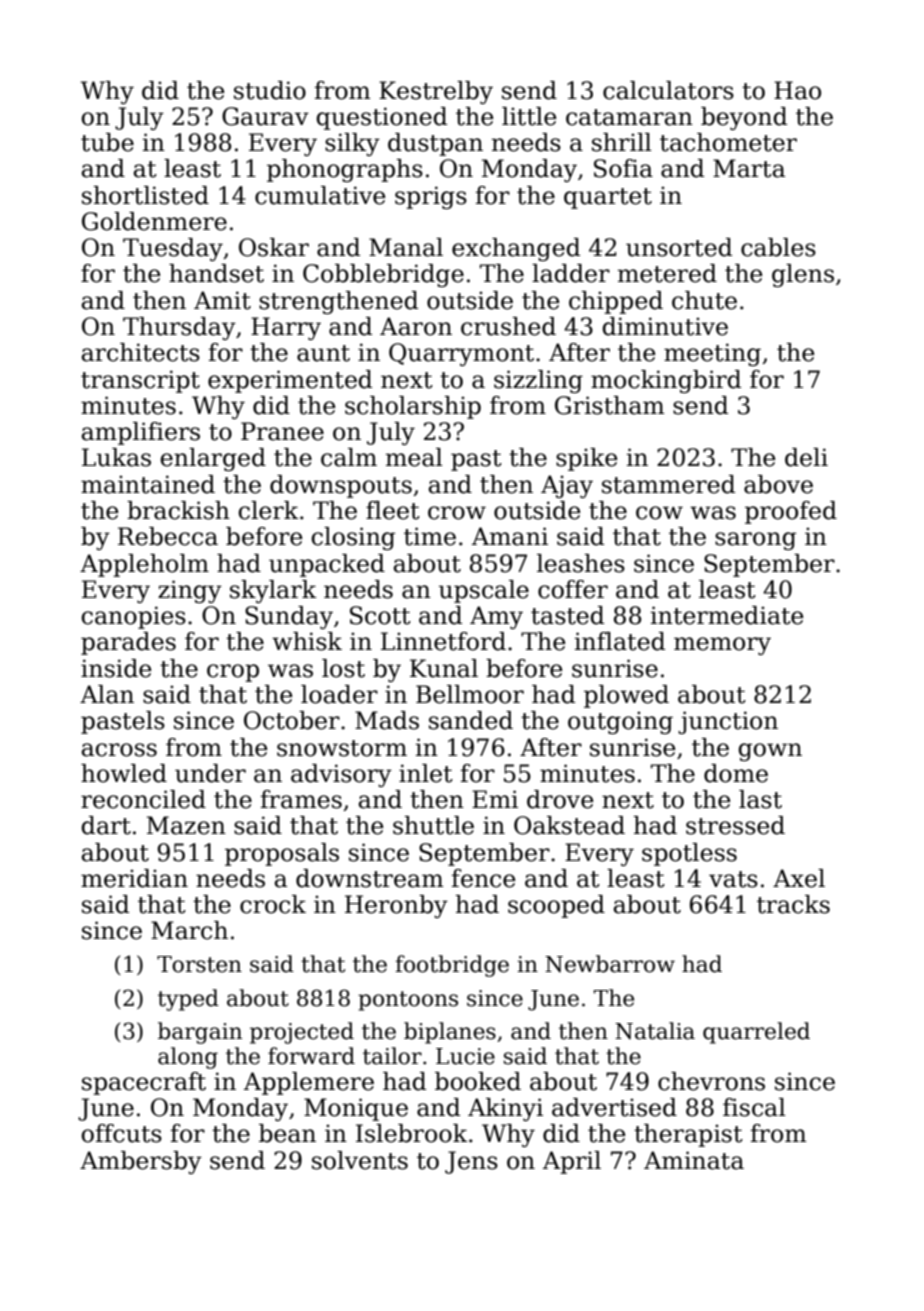 The image size is (924, 1311). Describe the element at coordinates (141, 1162) in the screenshot. I see `Ambersby` at that location.
